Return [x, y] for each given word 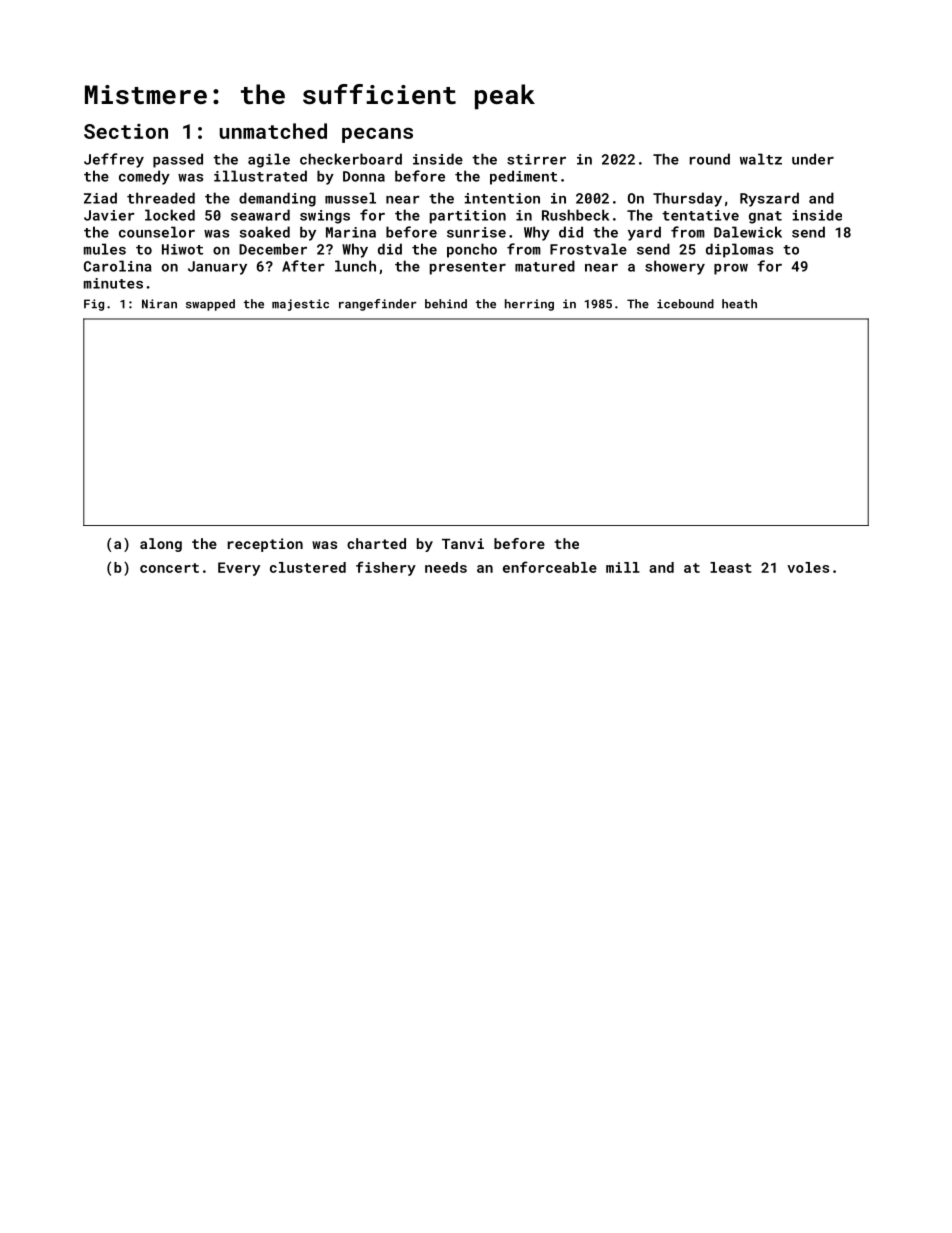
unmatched [273, 131]
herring [529, 305]
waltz [761, 159]
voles [808, 567]
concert [169, 568]
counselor [157, 232]
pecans [377, 135]
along [161, 545]
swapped [210, 305]
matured [545, 266]
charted [376, 543]
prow [731, 269]
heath [739, 304]
